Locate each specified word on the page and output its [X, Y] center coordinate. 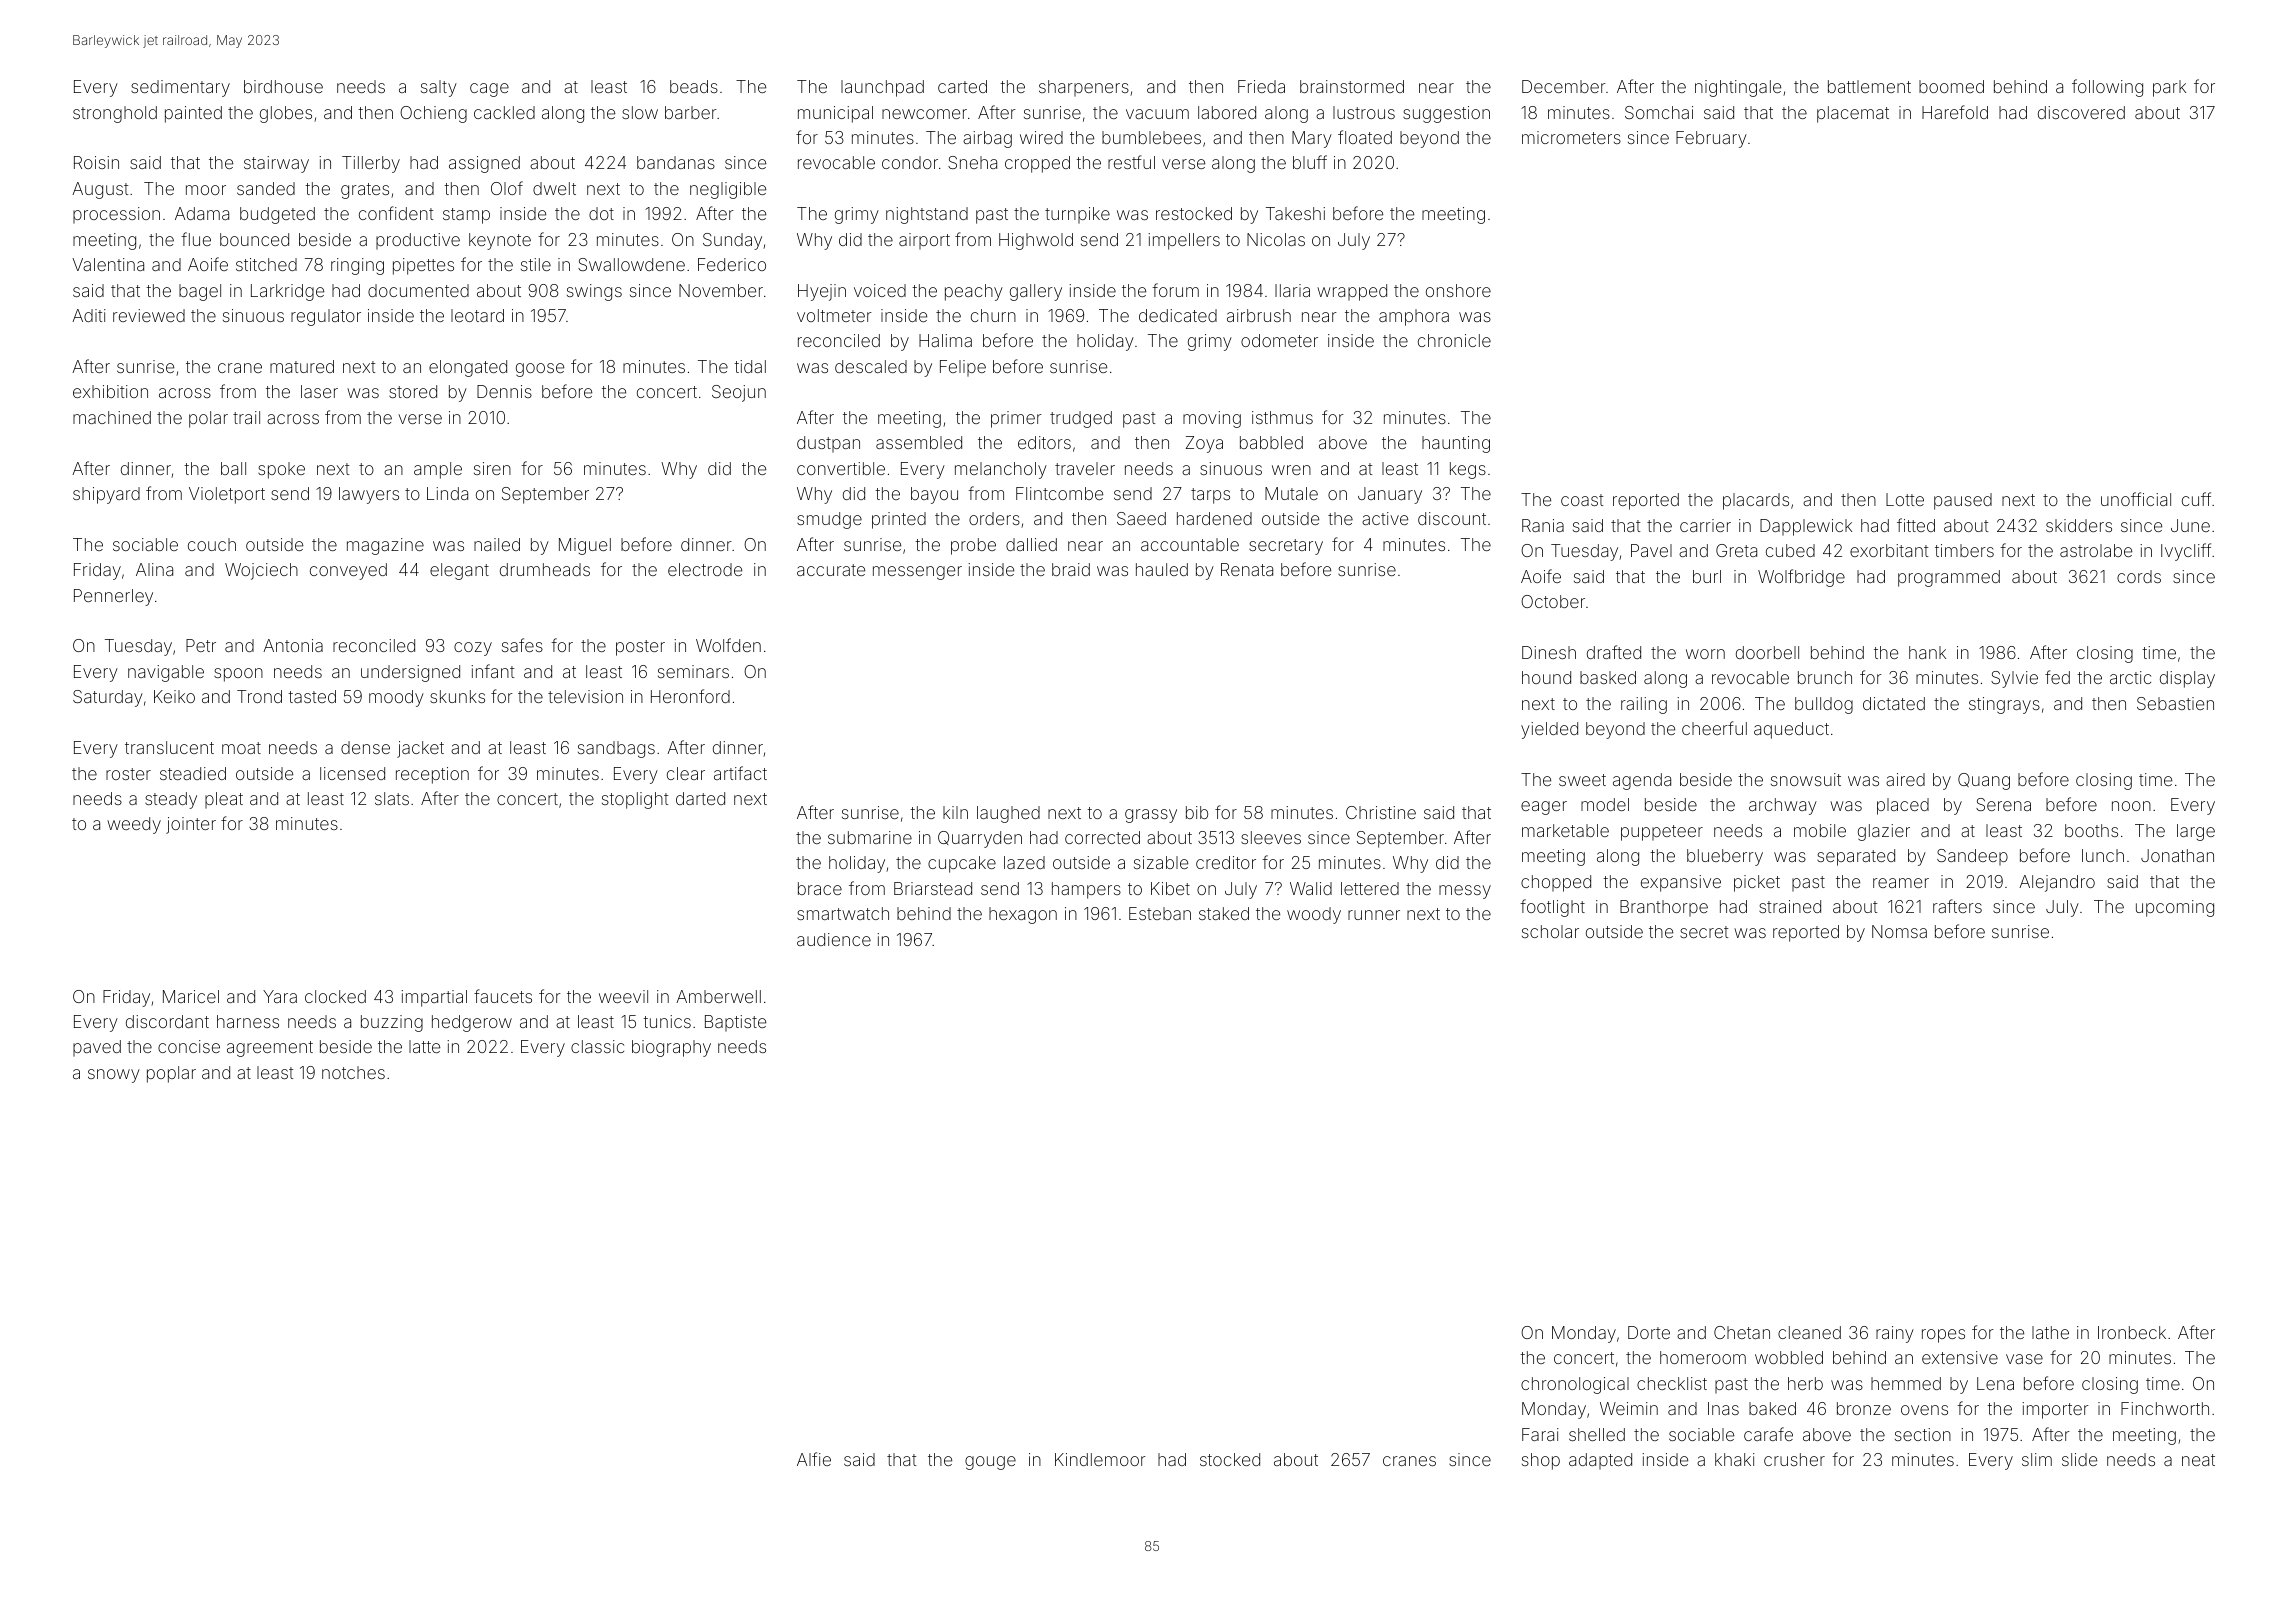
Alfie [814, 1459]
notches [353, 1072]
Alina [154, 569]
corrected [1102, 837]
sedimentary [180, 88]
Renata [1247, 569]
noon [2131, 806]
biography [671, 1048]
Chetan [1742, 1332]
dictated [1894, 703]
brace [820, 888]
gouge [990, 1463]
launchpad [882, 88]
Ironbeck [2132, 1332]
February [1711, 139]
